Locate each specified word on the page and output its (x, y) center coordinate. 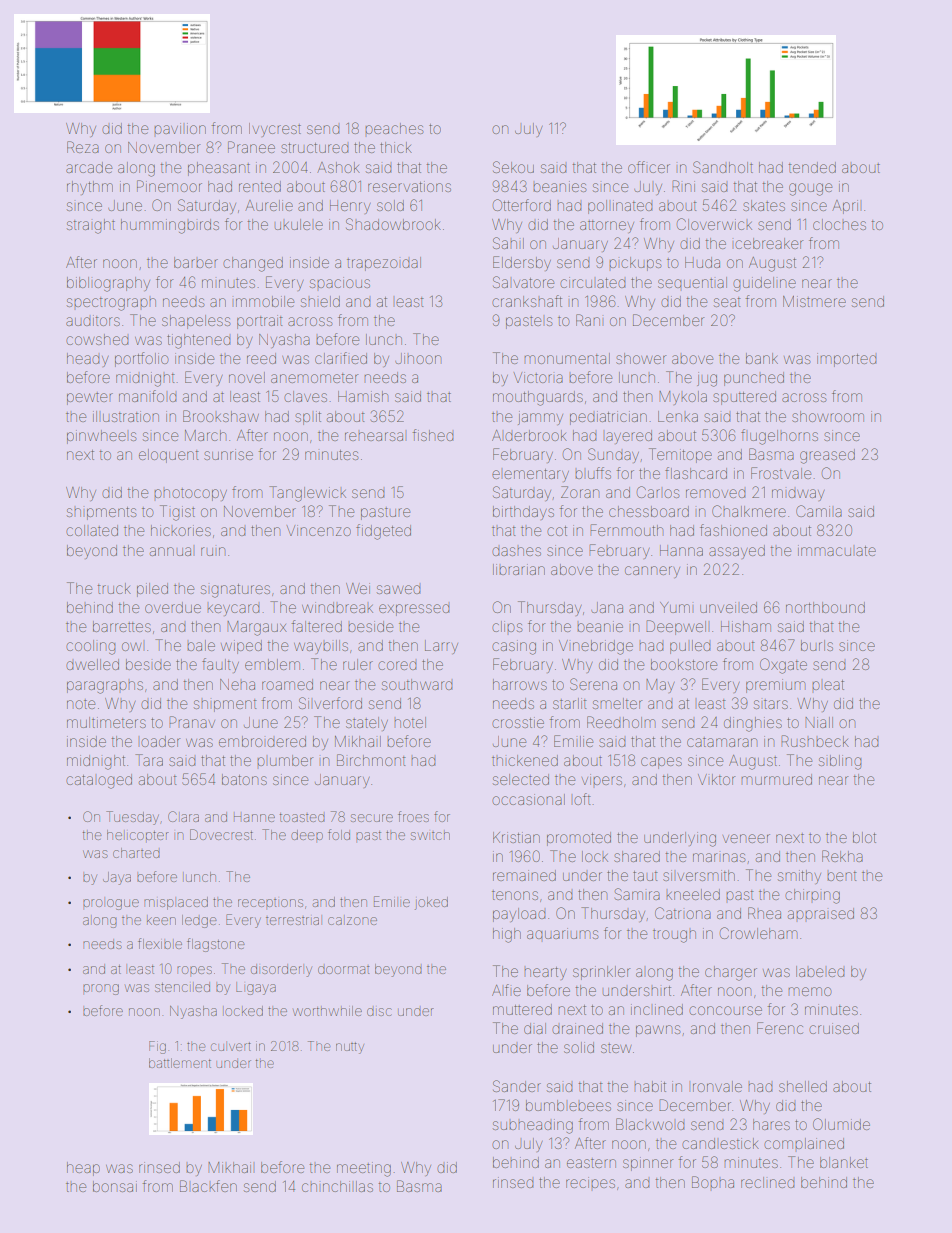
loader (160, 741)
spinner (648, 1164)
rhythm (90, 188)
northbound (825, 607)
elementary (530, 475)
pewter (90, 399)
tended (812, 167)
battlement (180, 1063)
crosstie (518, 722)
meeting (364, 1169)
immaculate (837, 550)
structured (314, 148)
